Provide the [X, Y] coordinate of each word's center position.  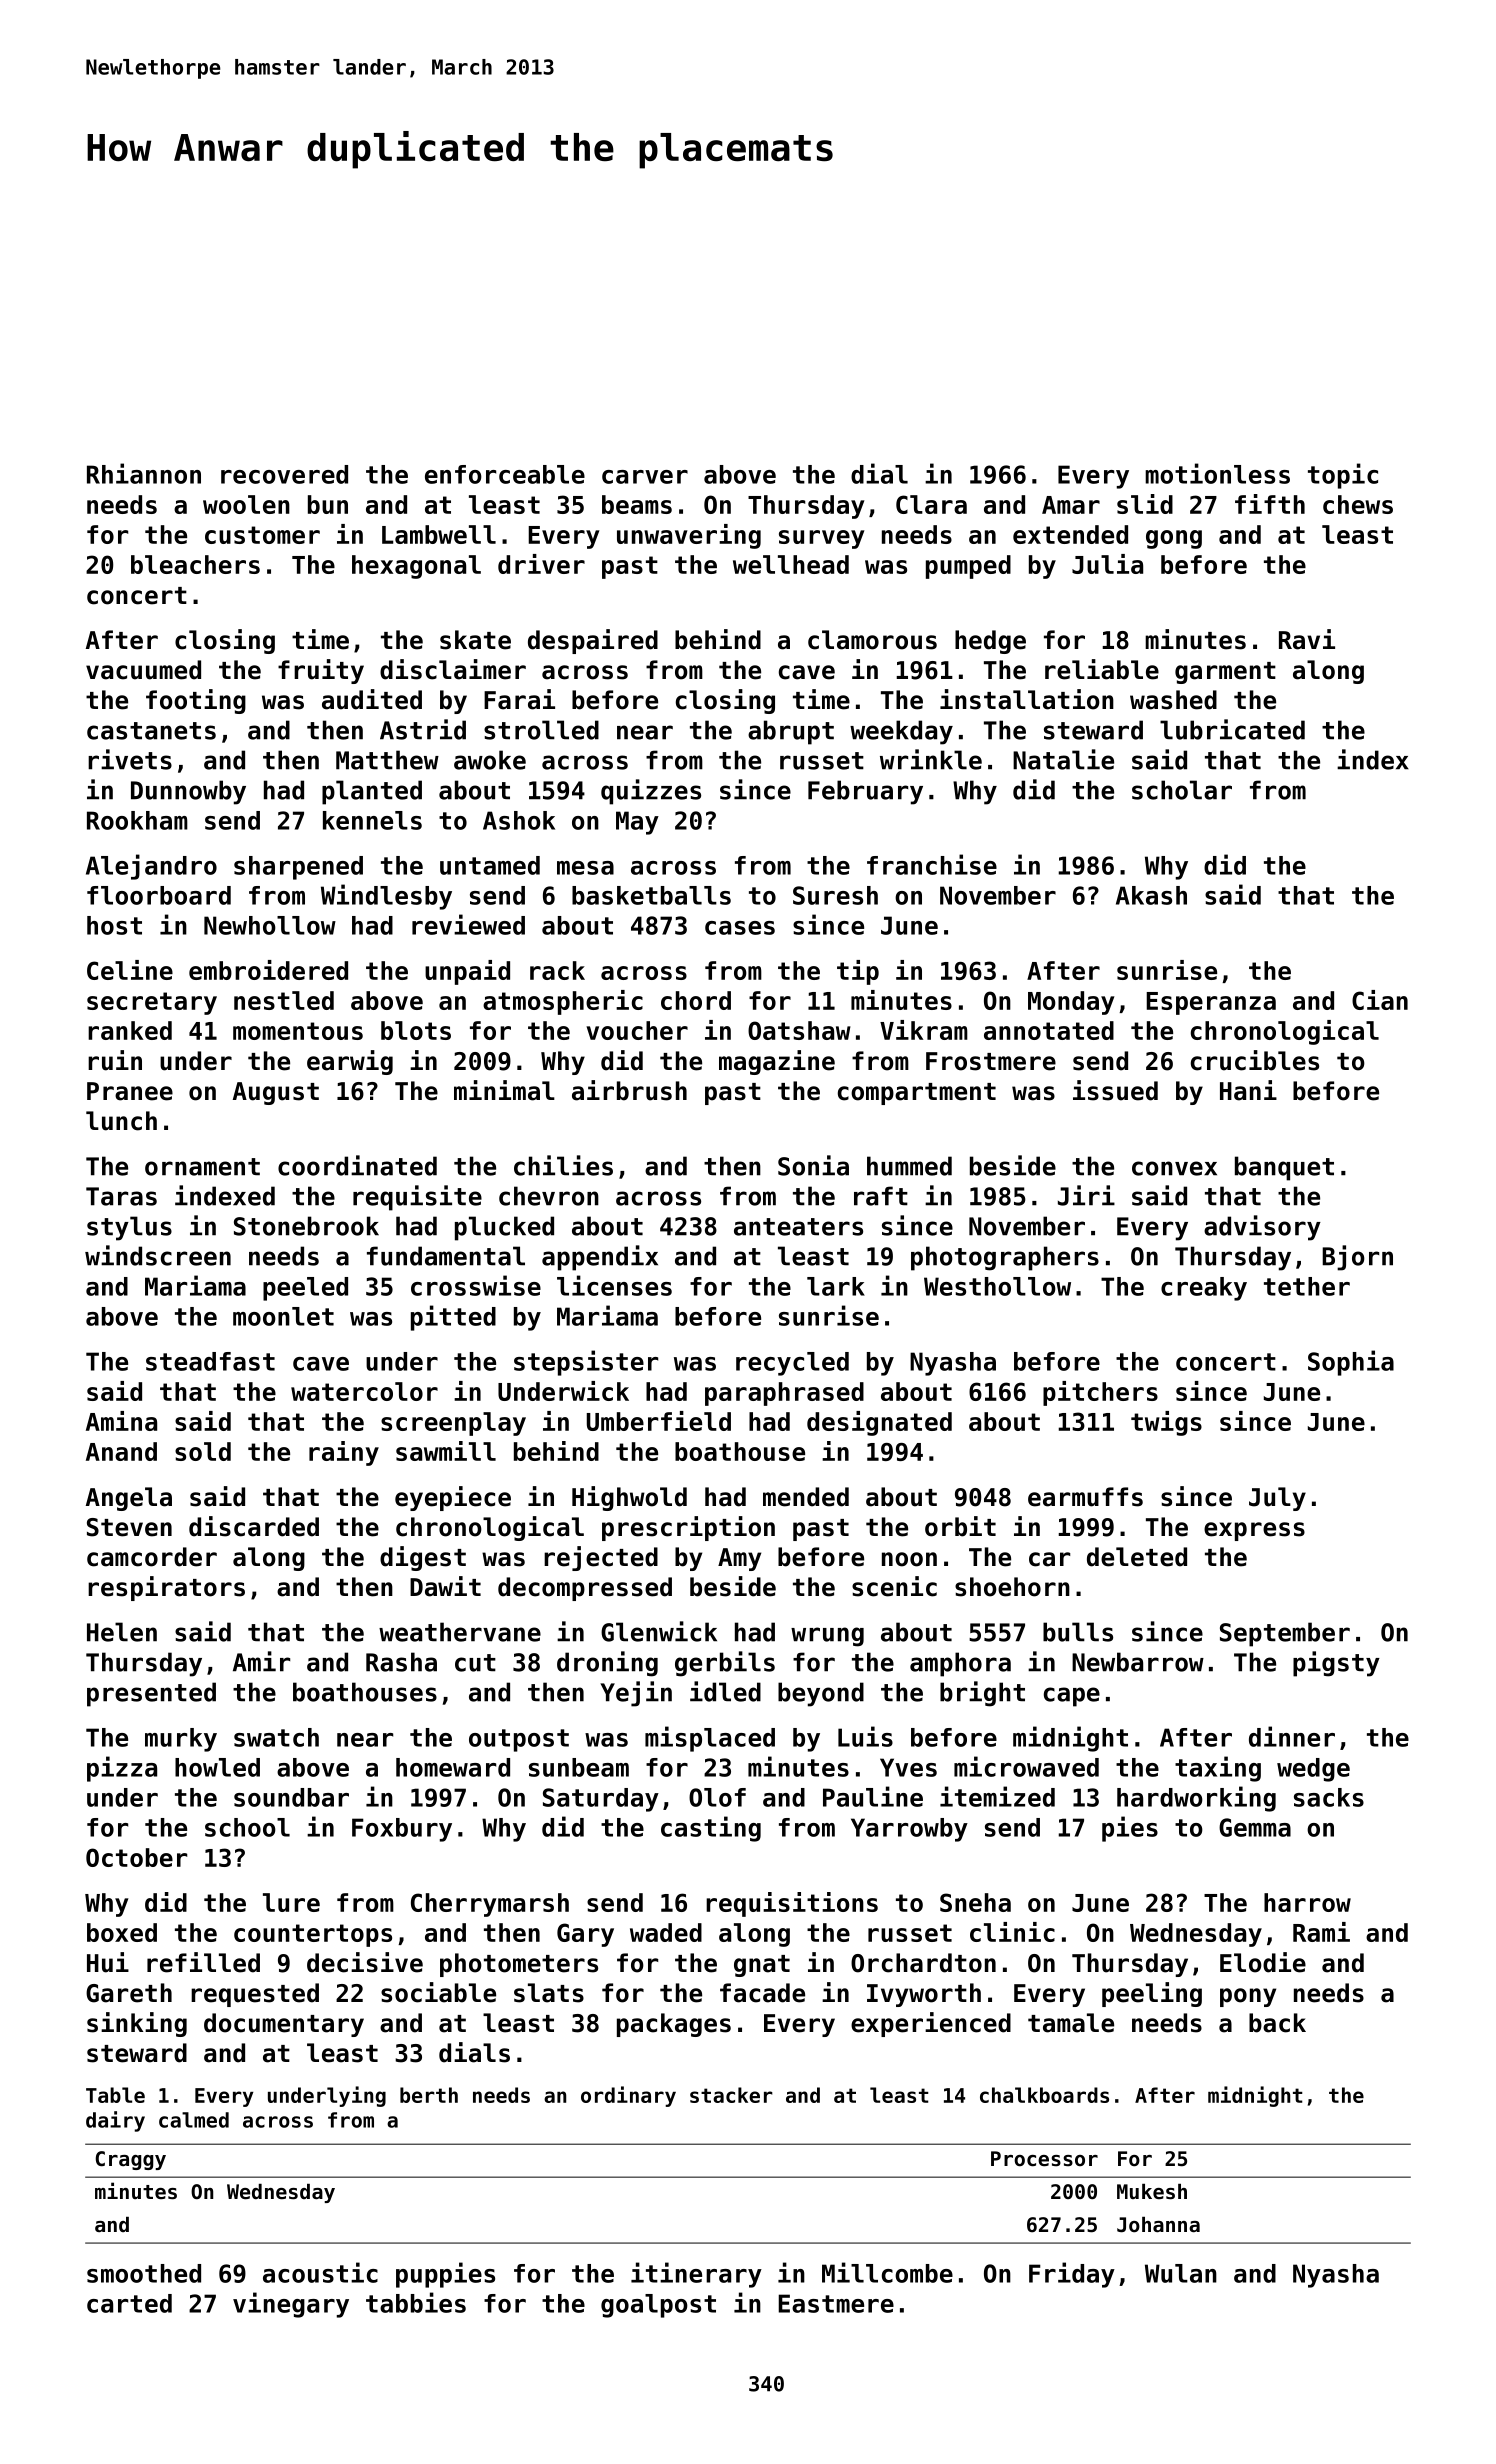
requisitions [792, 1904]
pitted [453, 1318]
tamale [1071, 2023]
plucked [504, 1228]
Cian [1380, 1000]
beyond [821, 1694]
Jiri [1086, 1195]
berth [429, 2095]
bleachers [195, 564]
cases [740, 928]
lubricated [1232, 729]
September [1285, 1634]
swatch [276, 1737]
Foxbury [402, 1830]
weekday [901, 732]
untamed [490, 865]
